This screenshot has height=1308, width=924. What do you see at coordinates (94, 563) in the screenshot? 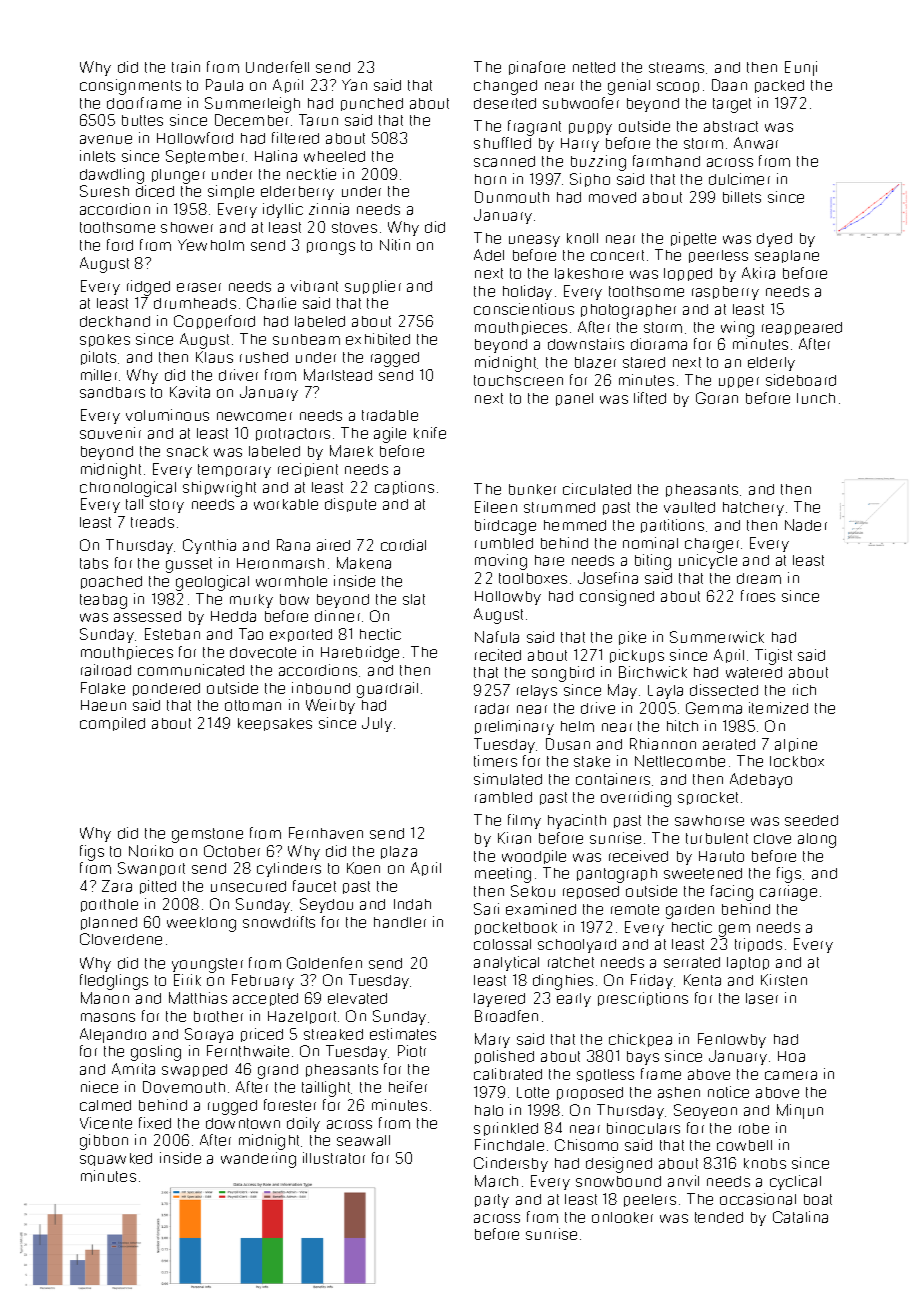
I see `tabs` at bounding box center [94, 563].
